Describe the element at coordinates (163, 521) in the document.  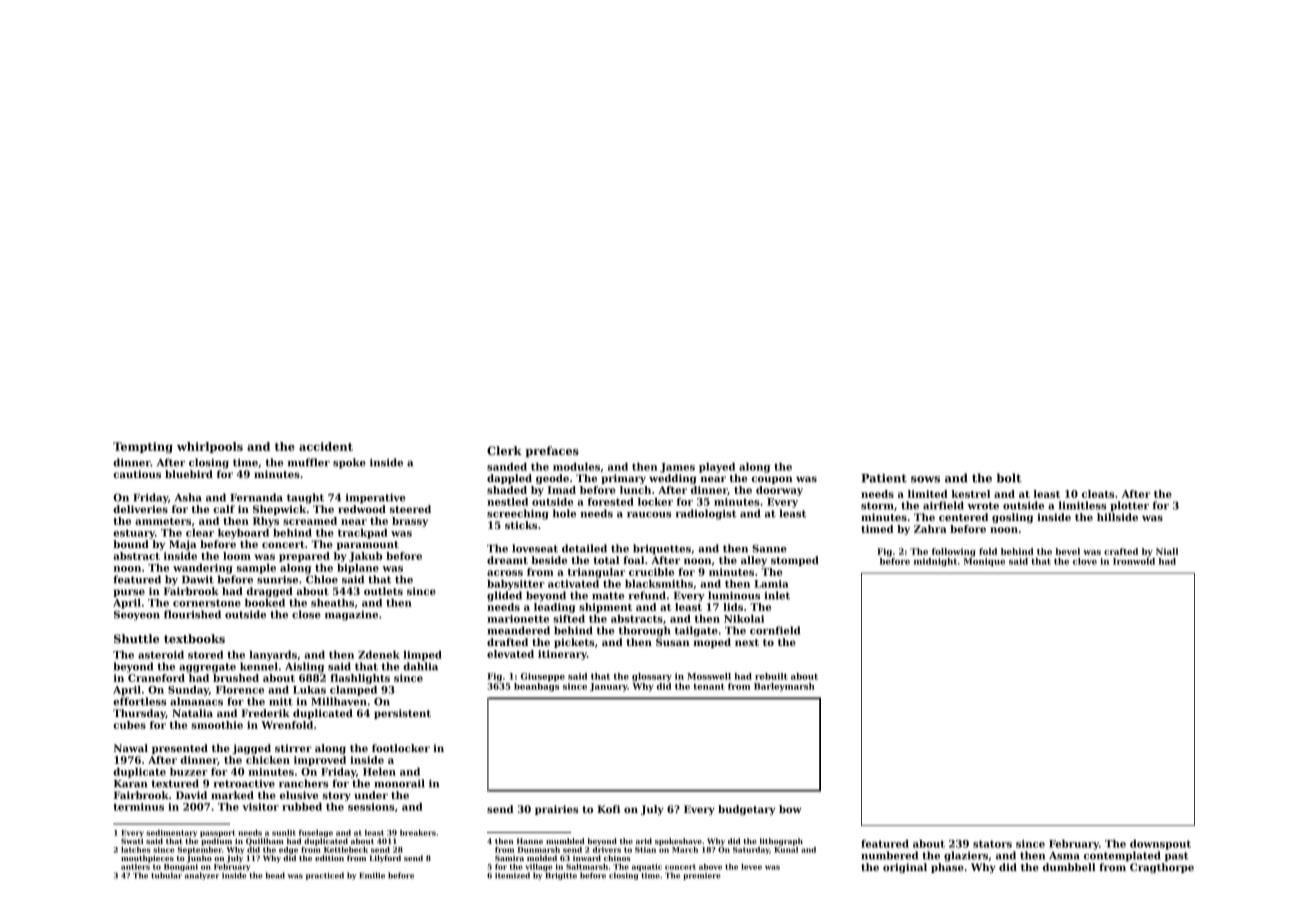
I see `ammeters` at that location.
